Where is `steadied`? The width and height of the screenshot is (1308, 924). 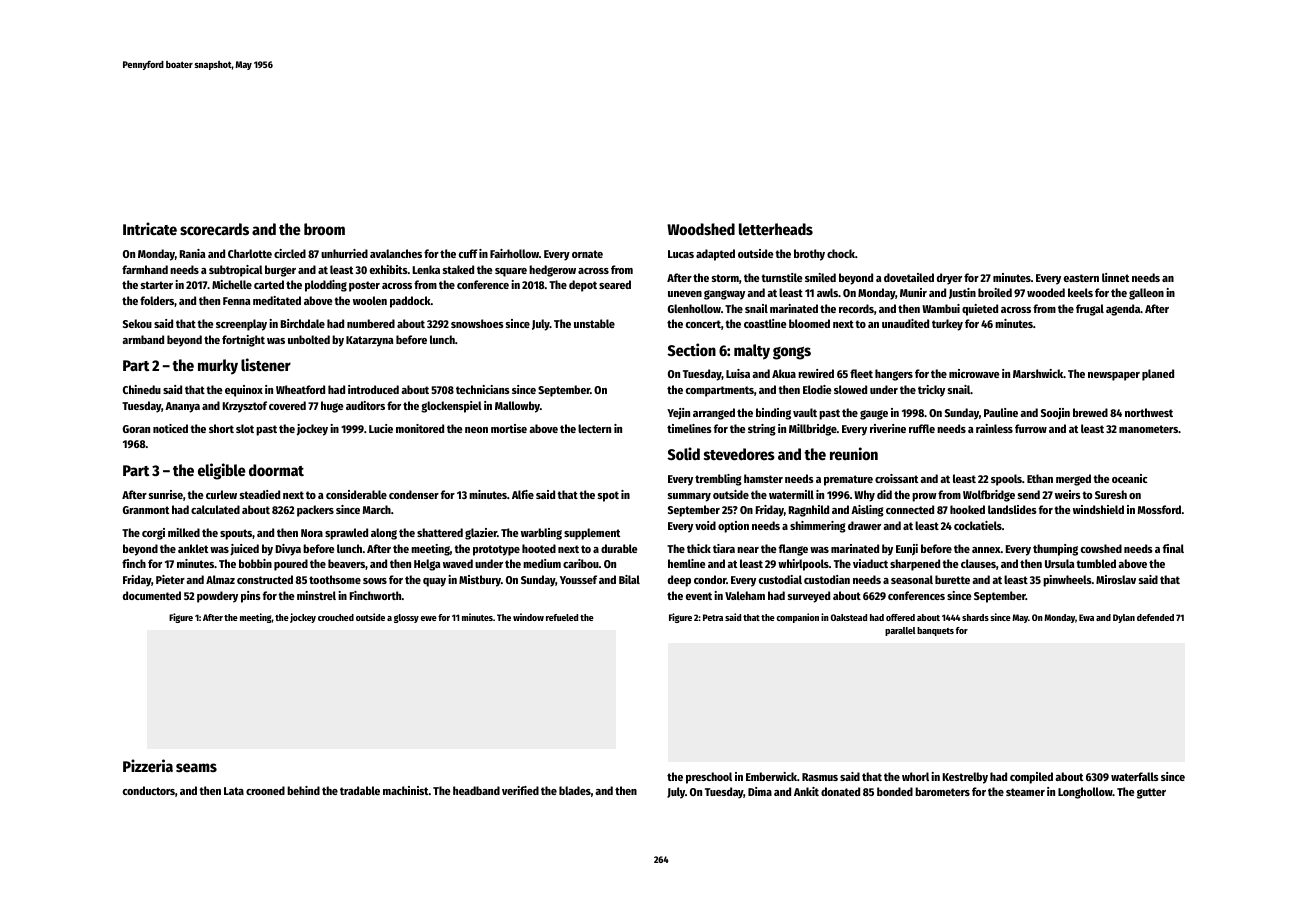 steadied is located at coordinates (260, 494).
